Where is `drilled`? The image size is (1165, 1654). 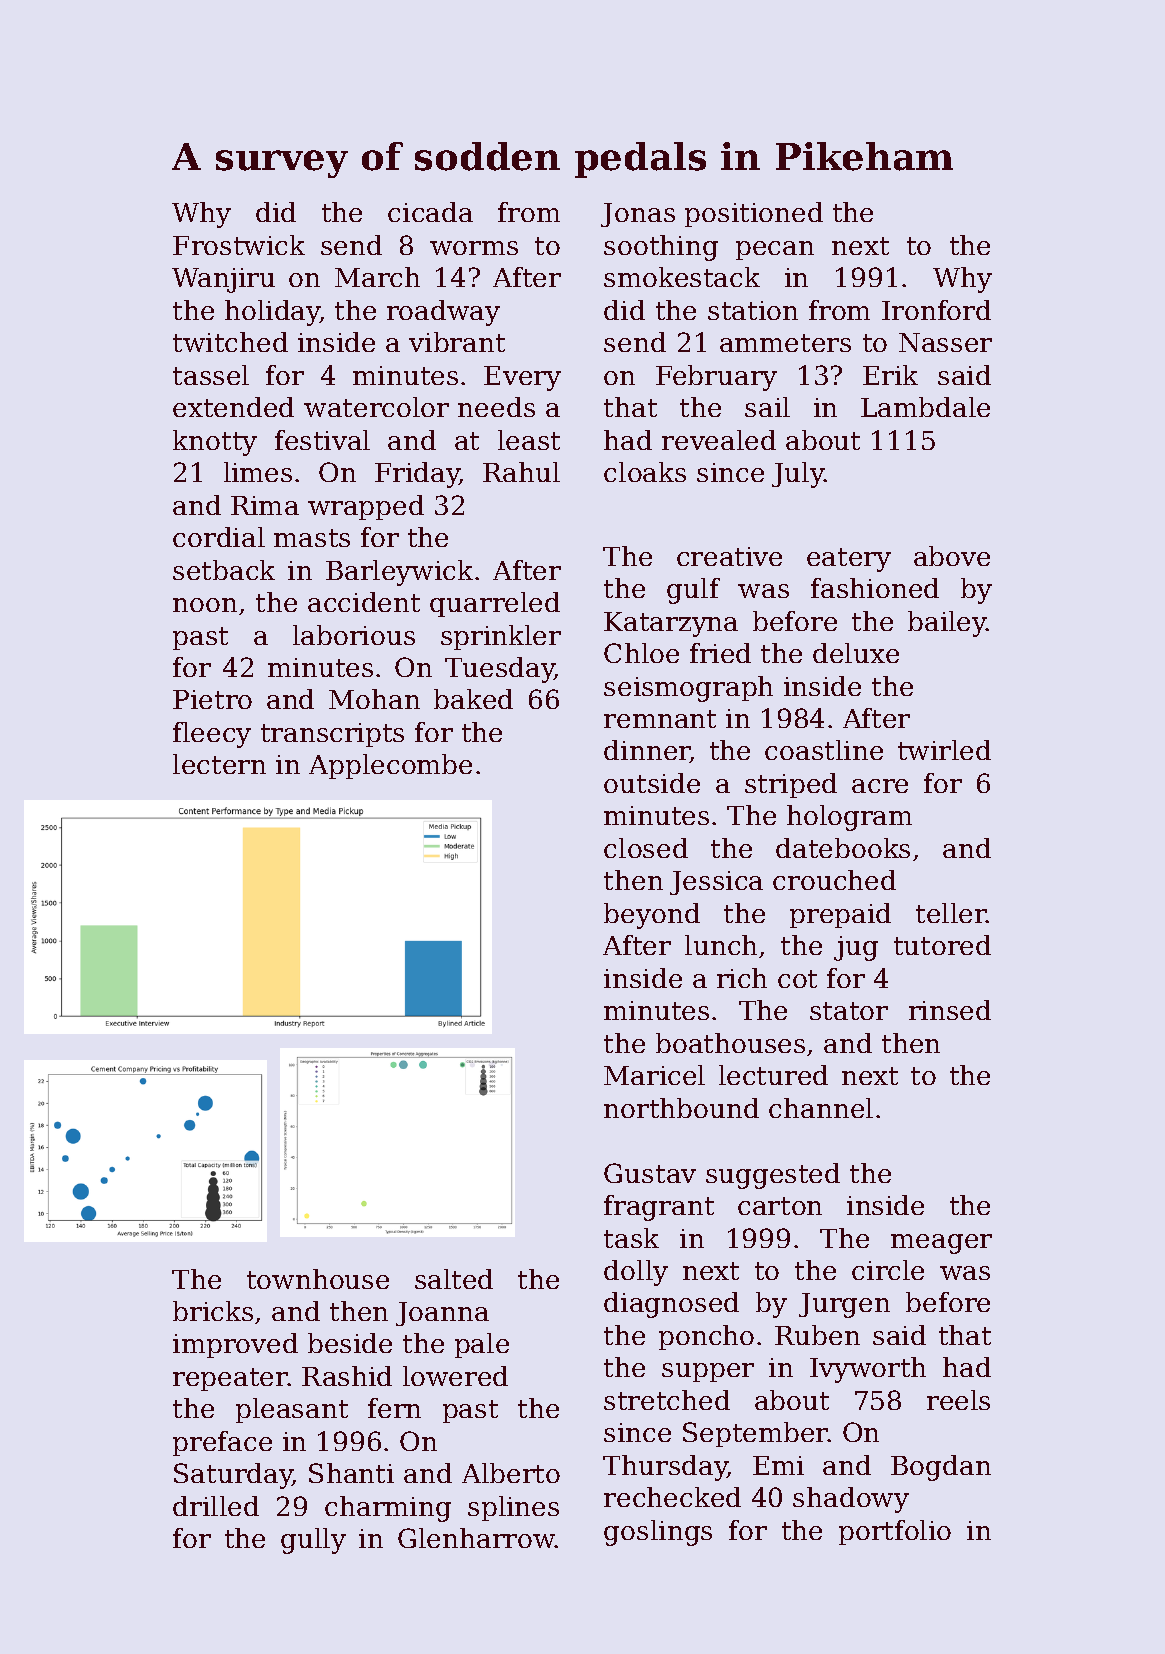 drilled is located at coordinates (216, 1506).
